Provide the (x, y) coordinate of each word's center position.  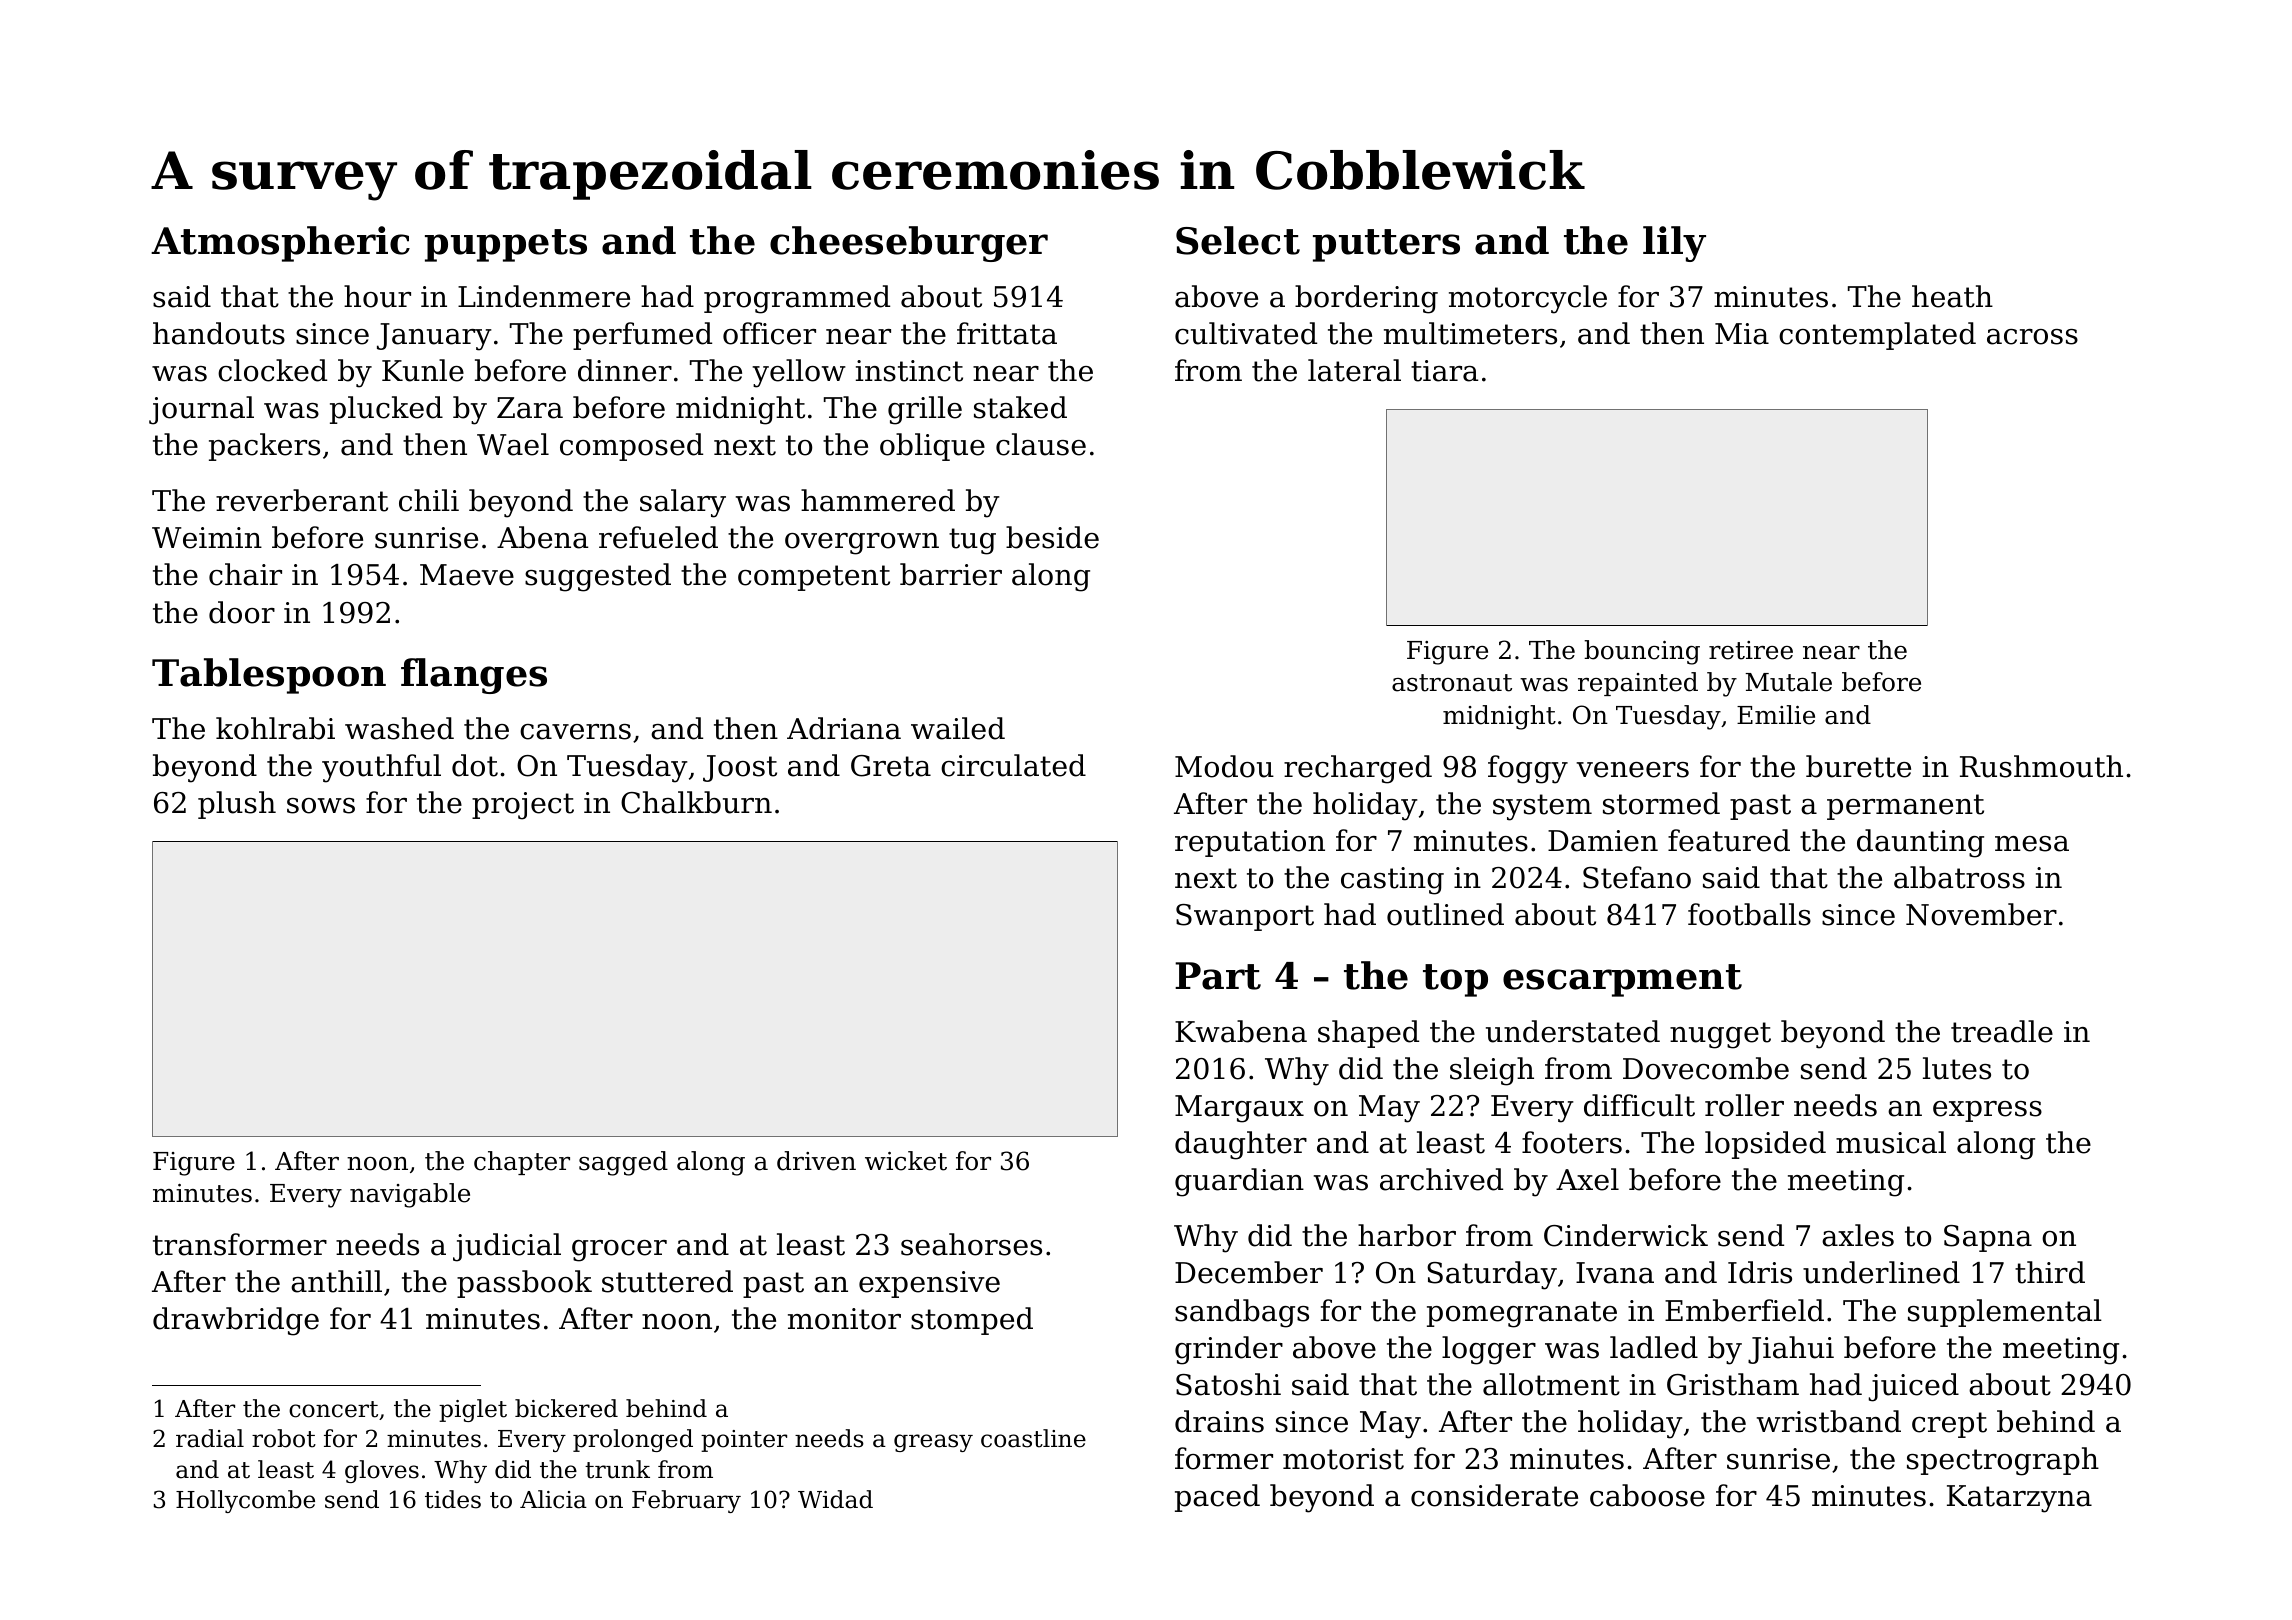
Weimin (207, 538)
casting (1392, 881)
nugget (1720, 1035)
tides (453, 1499)
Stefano (1637, 877)
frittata (1007, 333)
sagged (623, 1163)
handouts (219, 333)
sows (321, 806)
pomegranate (1522, 1314)
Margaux (1239, 1109)
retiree (1751, 650)
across (2032, 337)
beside (1052, 537)
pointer (744, 1441)
